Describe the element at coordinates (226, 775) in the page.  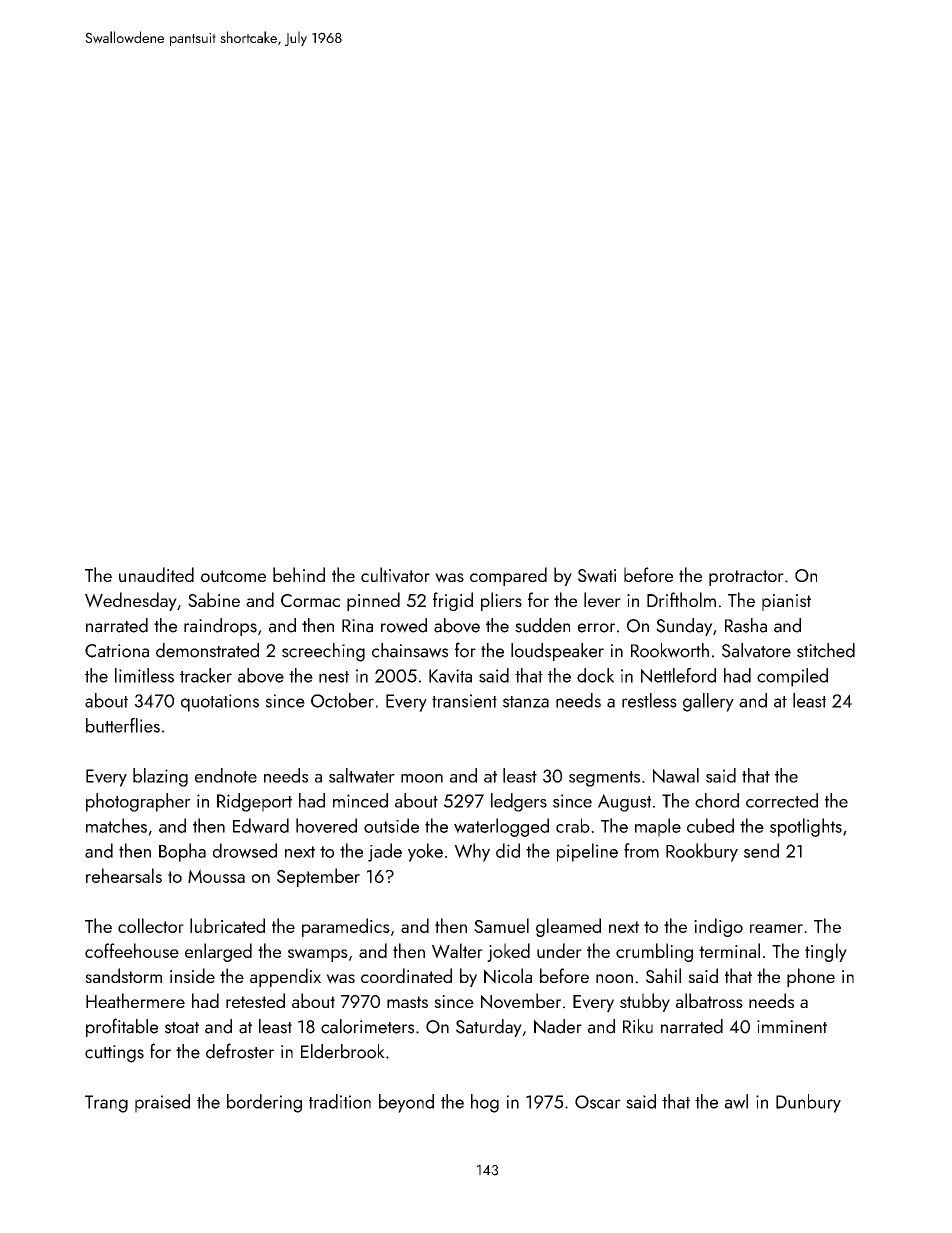
I see `endnote` at that location.
